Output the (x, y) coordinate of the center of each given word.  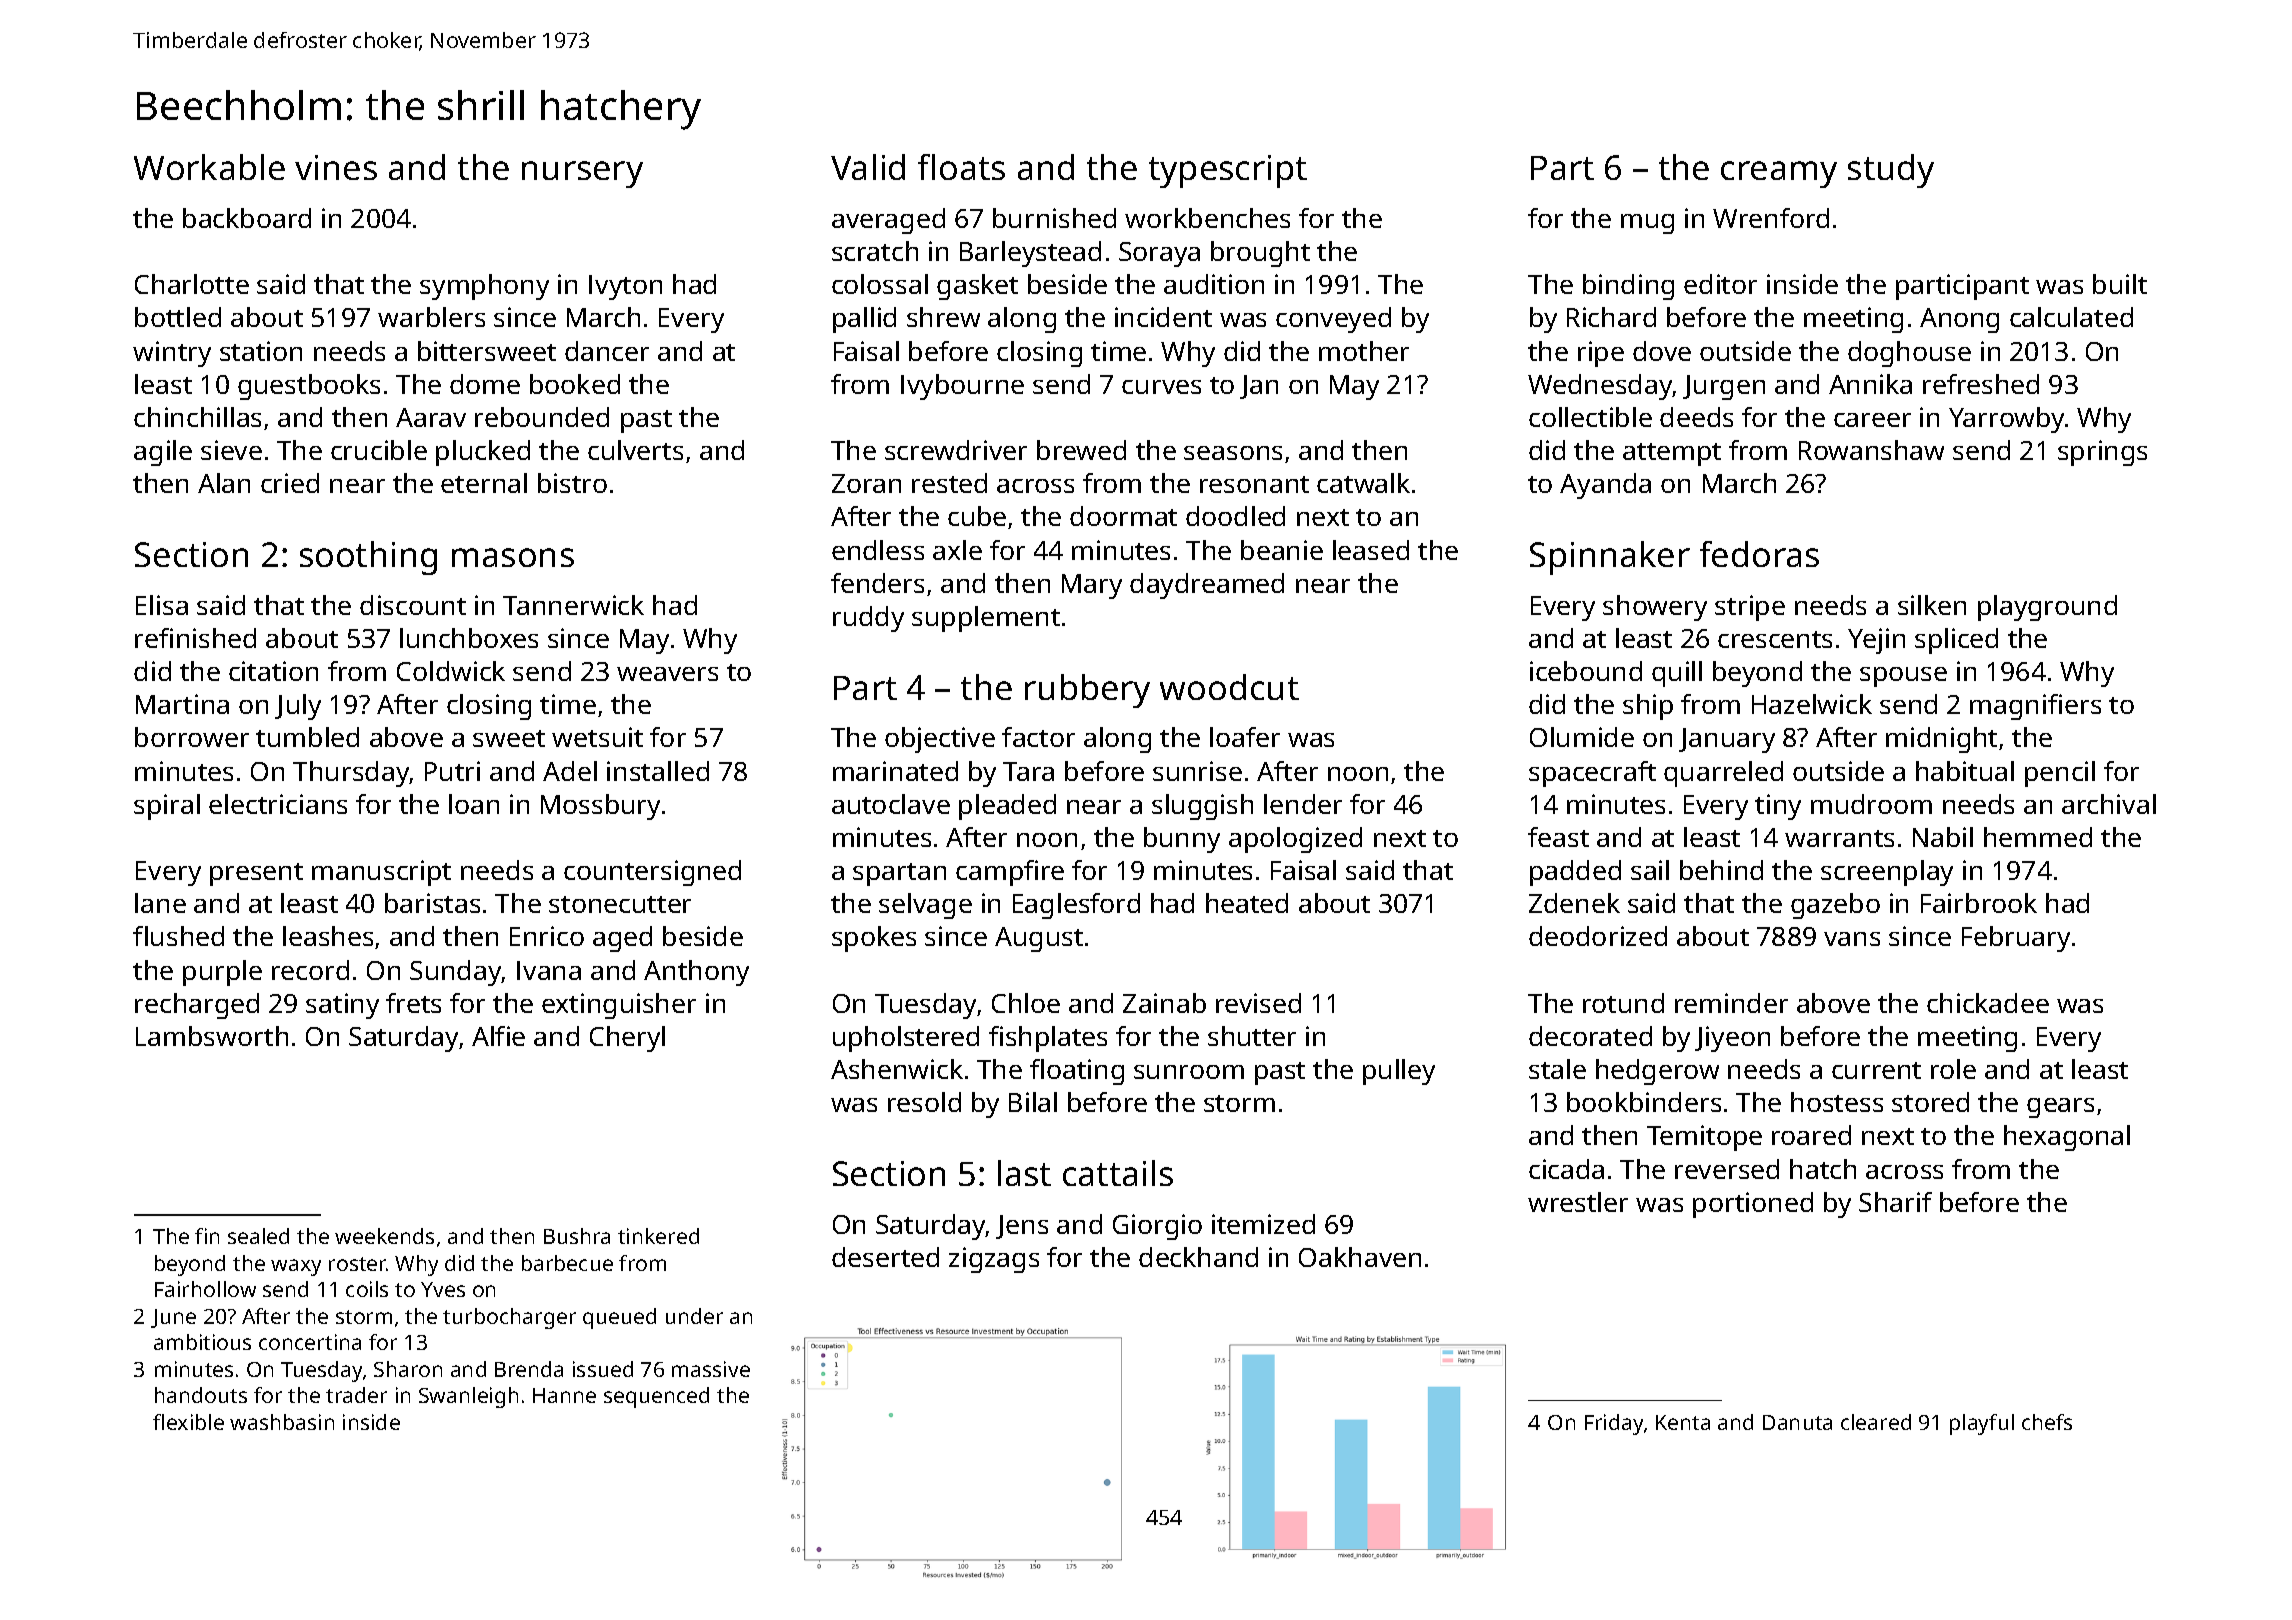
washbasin (282, 1422)
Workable (209, 167)
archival (2109, 804)
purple (222, 973)
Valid (868, 167)
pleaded (1007, 807)
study (1891, 171)
